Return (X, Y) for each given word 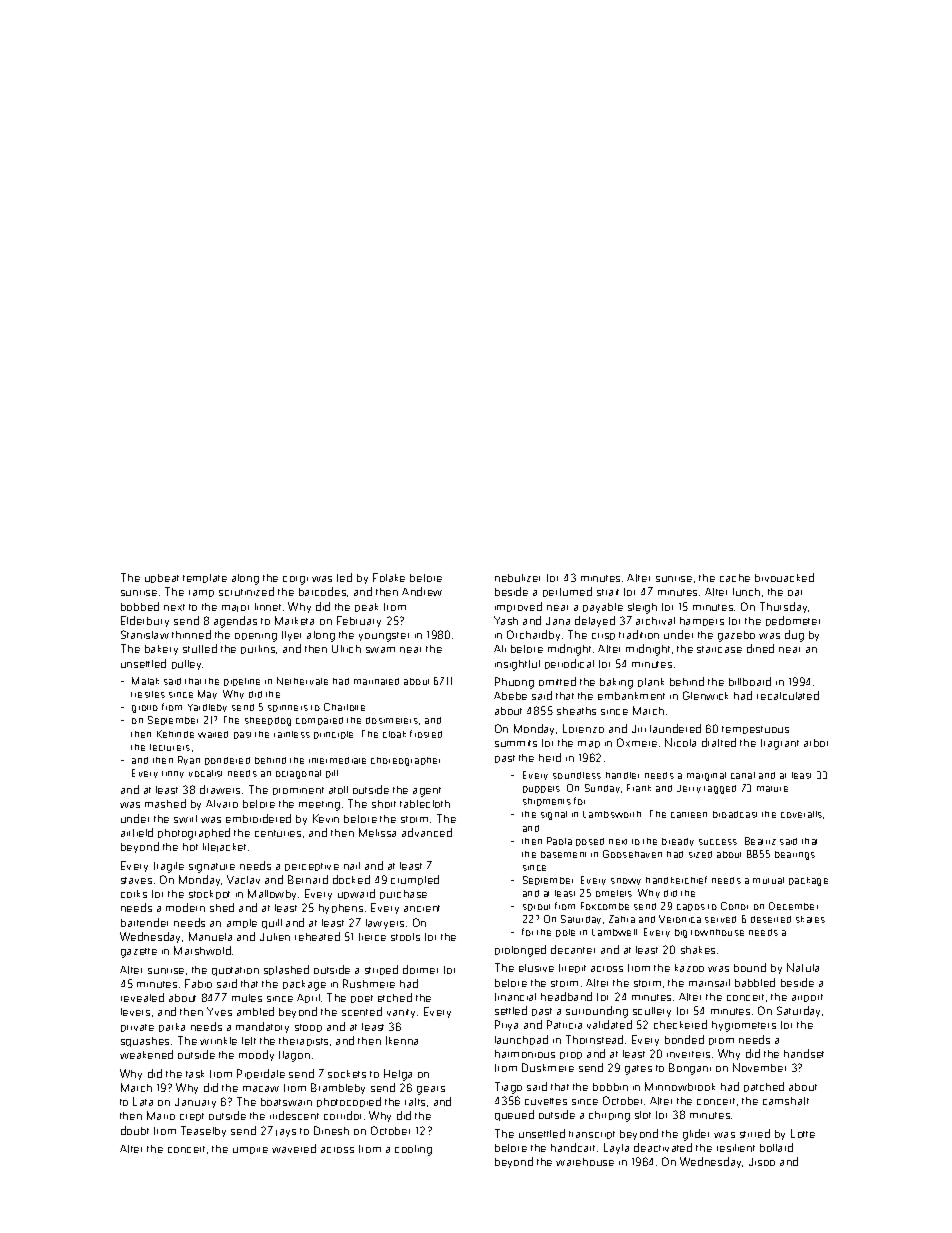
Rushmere (369, 983)
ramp (201, 593)
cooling (413, 1150)
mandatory (262, 1027)
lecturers (170, 747)
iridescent (294, 1115)
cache (735, 578)
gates (638, 1070)
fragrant (780, 744)
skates (810, 919)
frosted (426, 734)
